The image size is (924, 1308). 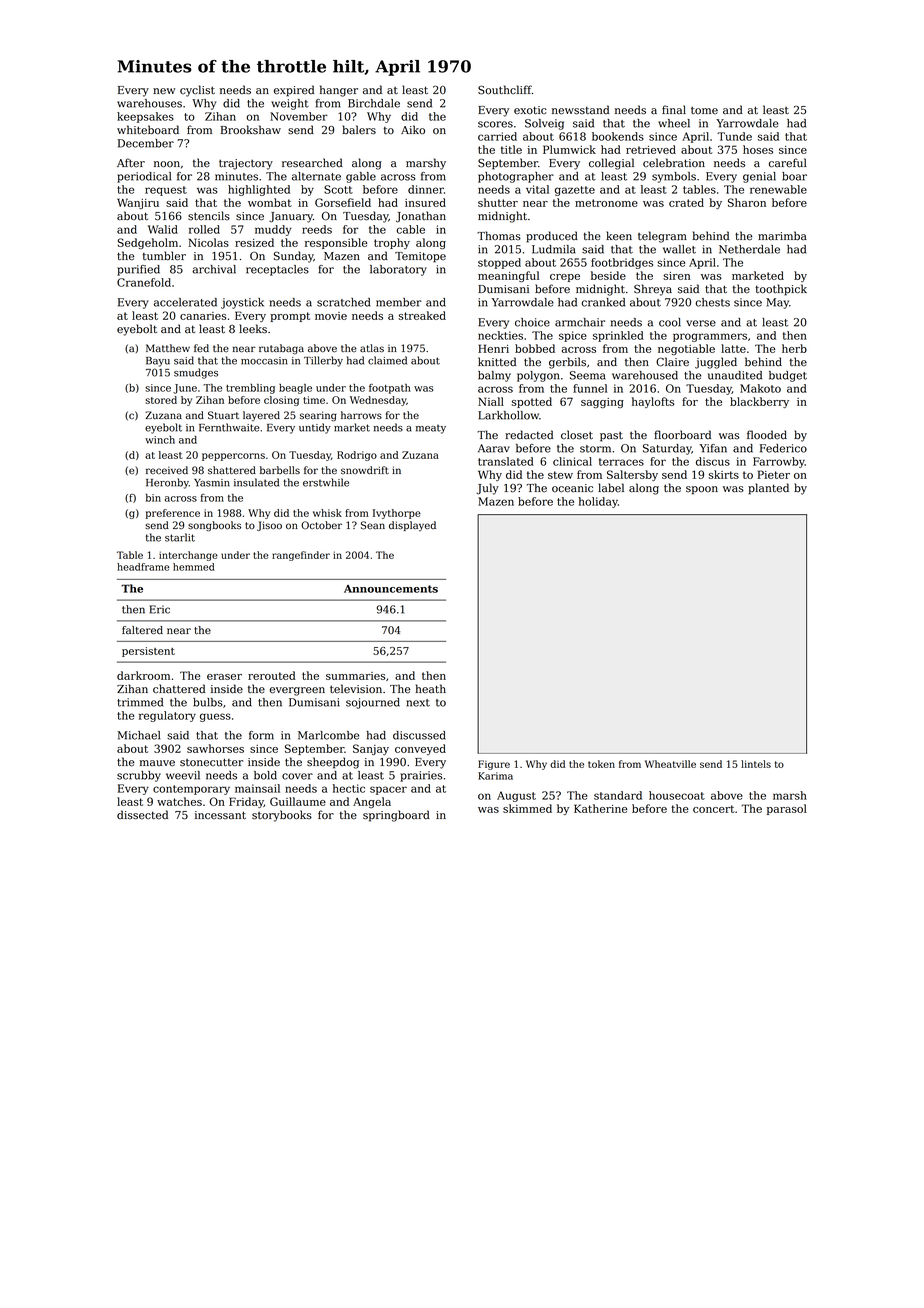 I want to click on July, so click(x=487, y=489).
